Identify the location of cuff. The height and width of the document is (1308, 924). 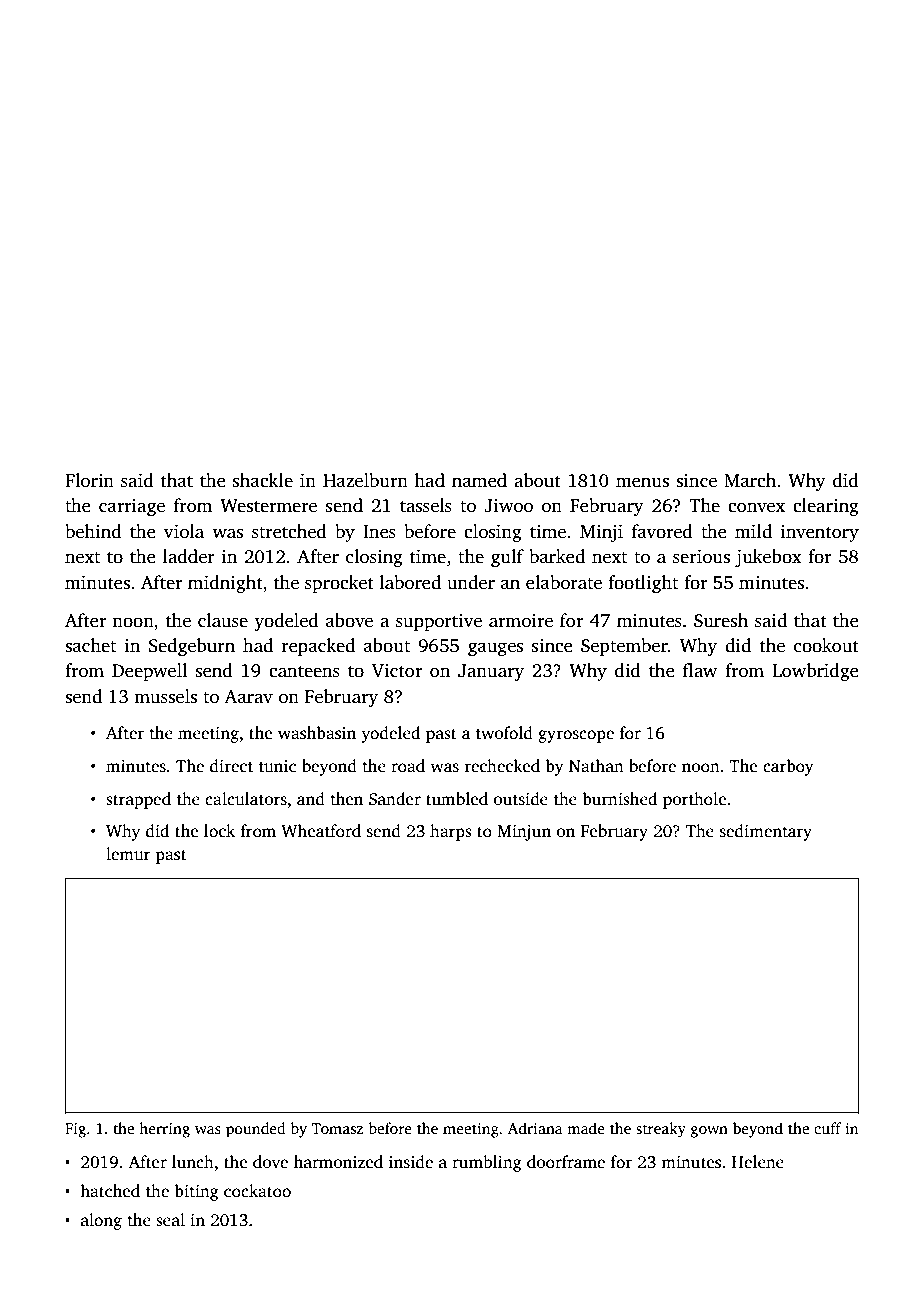
(828, 1128).
